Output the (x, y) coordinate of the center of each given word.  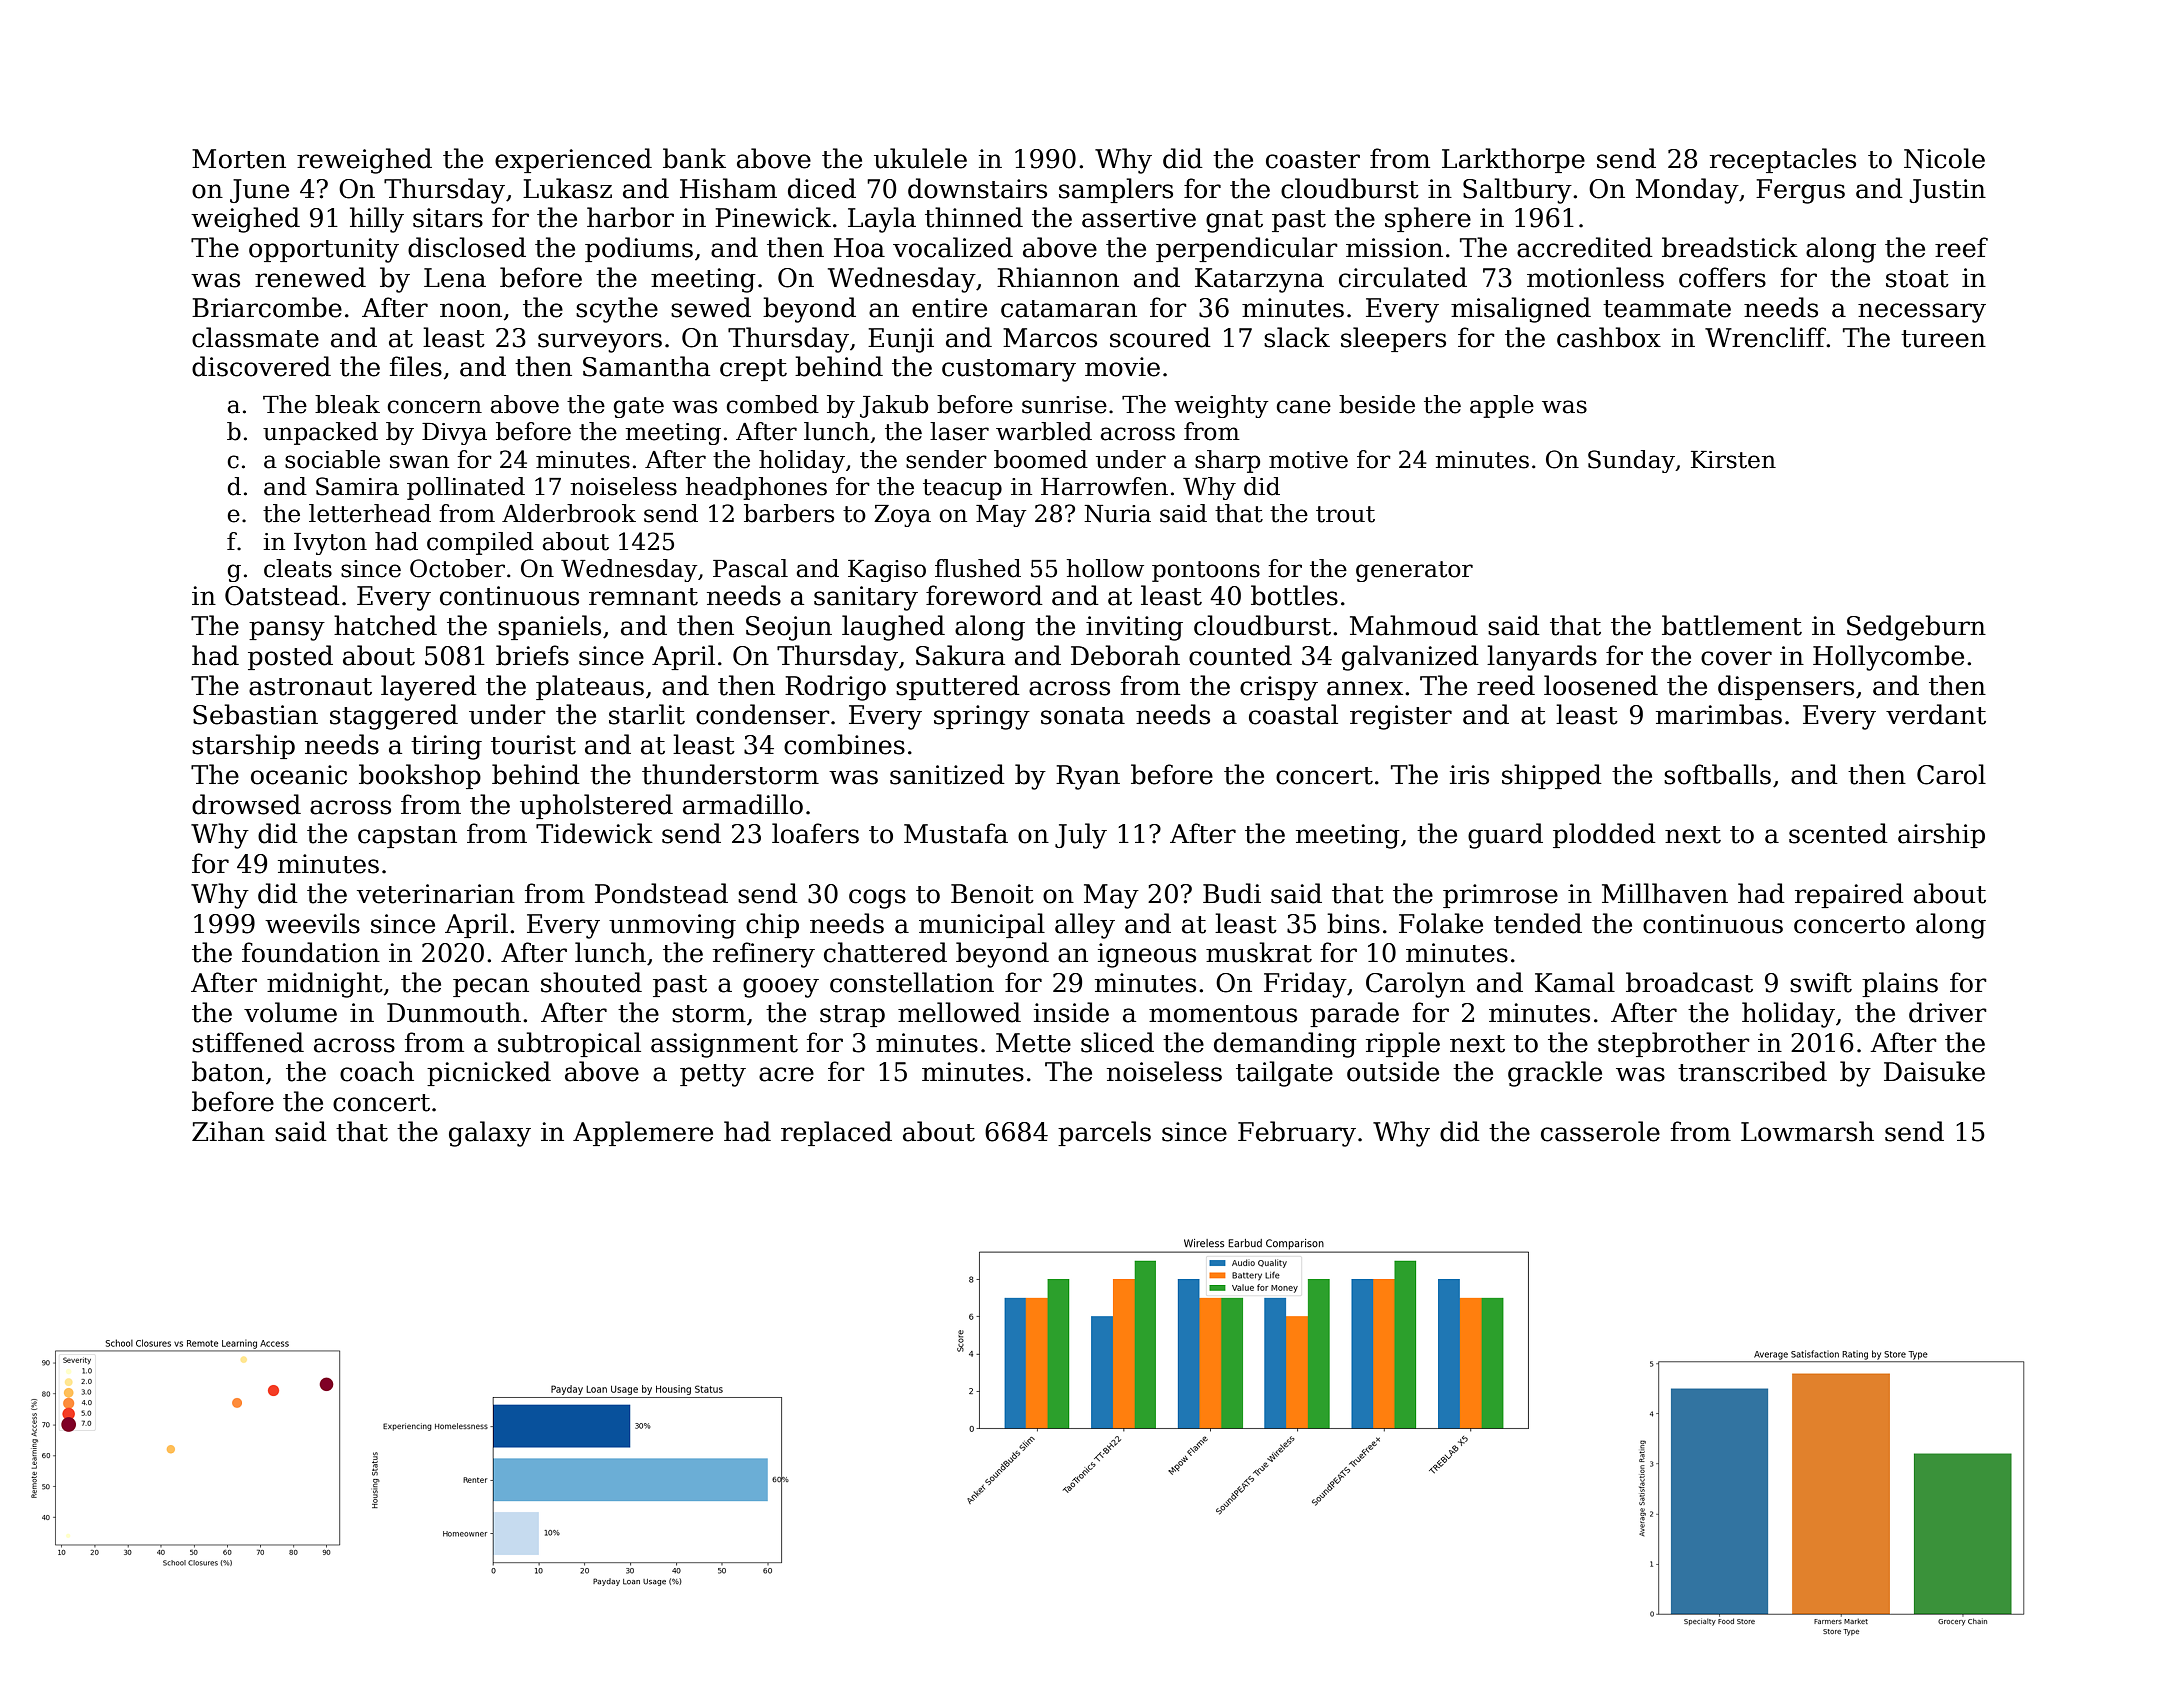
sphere (1428, 219)
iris (1469, 775)
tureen (1943, 339)
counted (1240, 655)
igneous (1147, 955)
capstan (407, 837)
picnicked (489, 1073)
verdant (1936, 714)
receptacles (1783, 160)
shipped (1552, 776)
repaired (1849, 895)
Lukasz (567, 188)
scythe (617, 310)
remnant (643, 597)
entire (949, 308)
